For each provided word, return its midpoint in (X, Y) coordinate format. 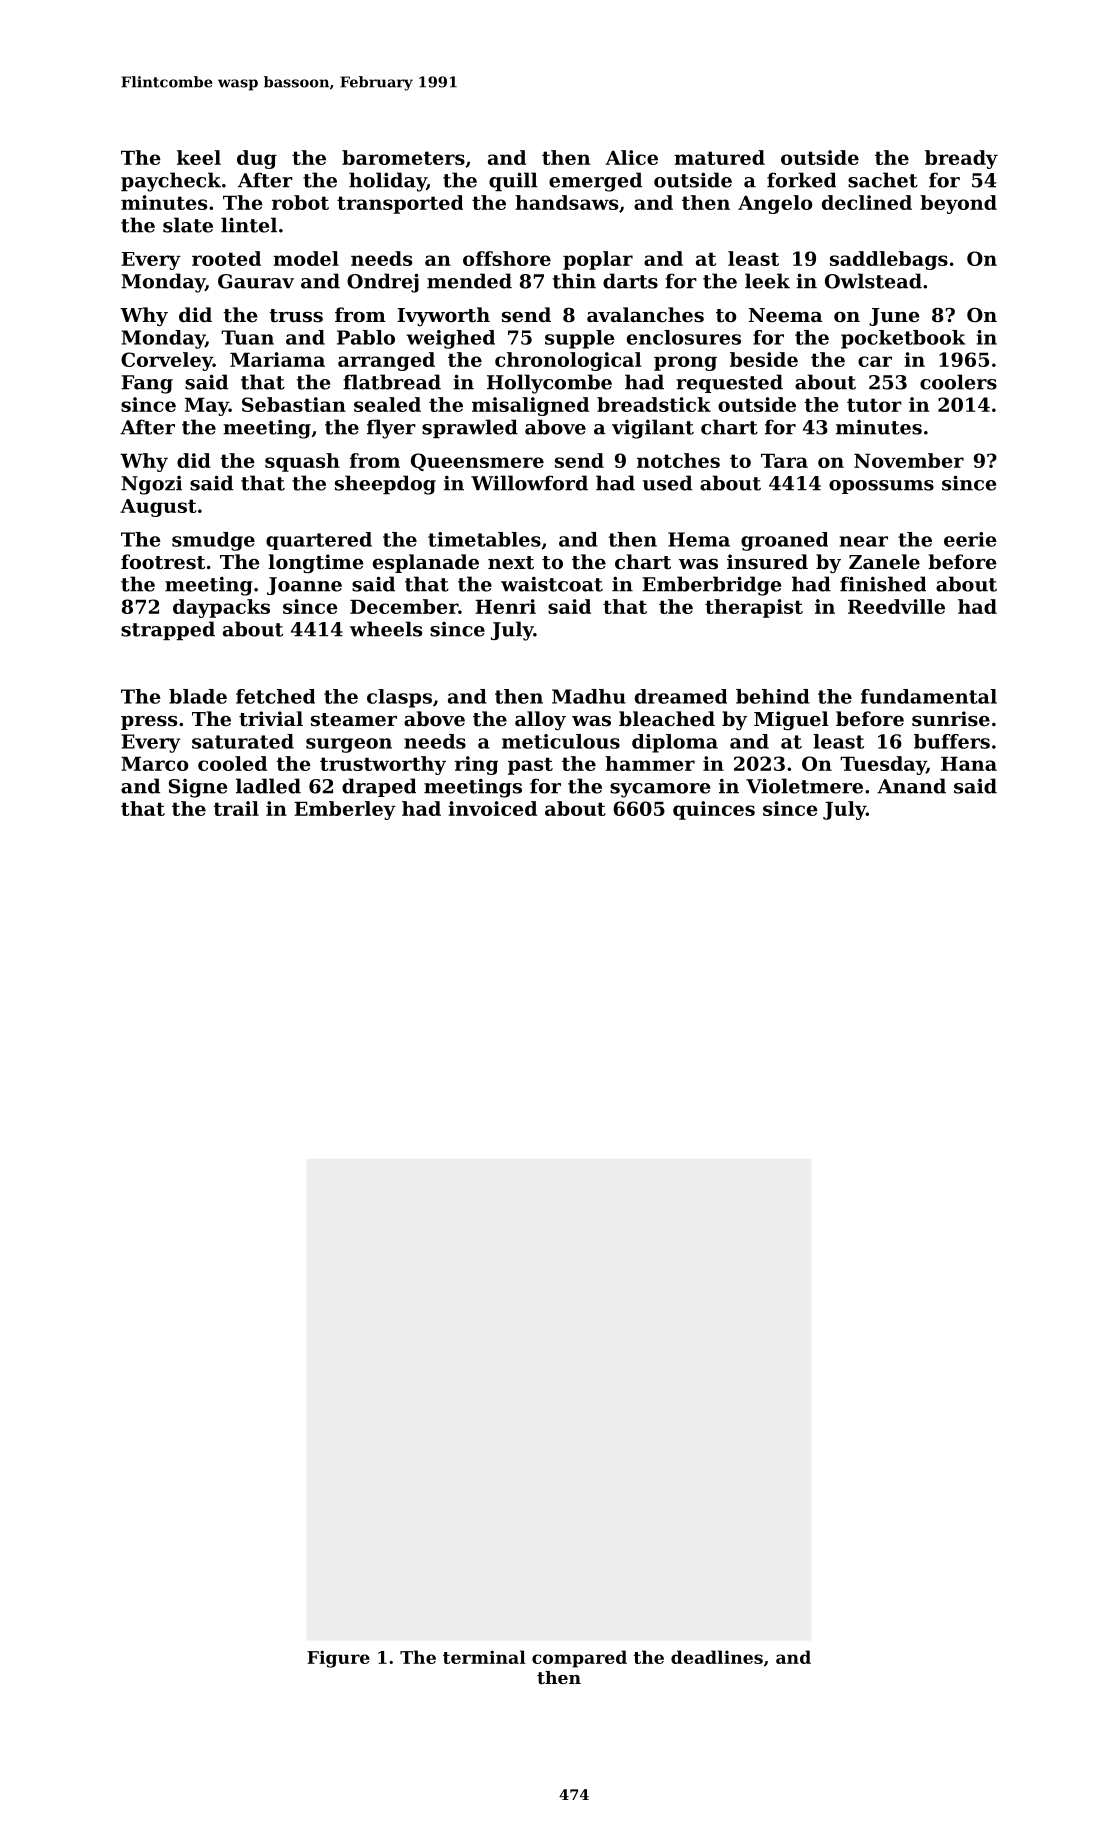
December (404, 606)
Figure (338, 1659)
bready (961, 159)
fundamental (929, 696)
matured (719, 157)
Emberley (345, 810)
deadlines (717, 1657)
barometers (403, 157)
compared (579, 1659)
